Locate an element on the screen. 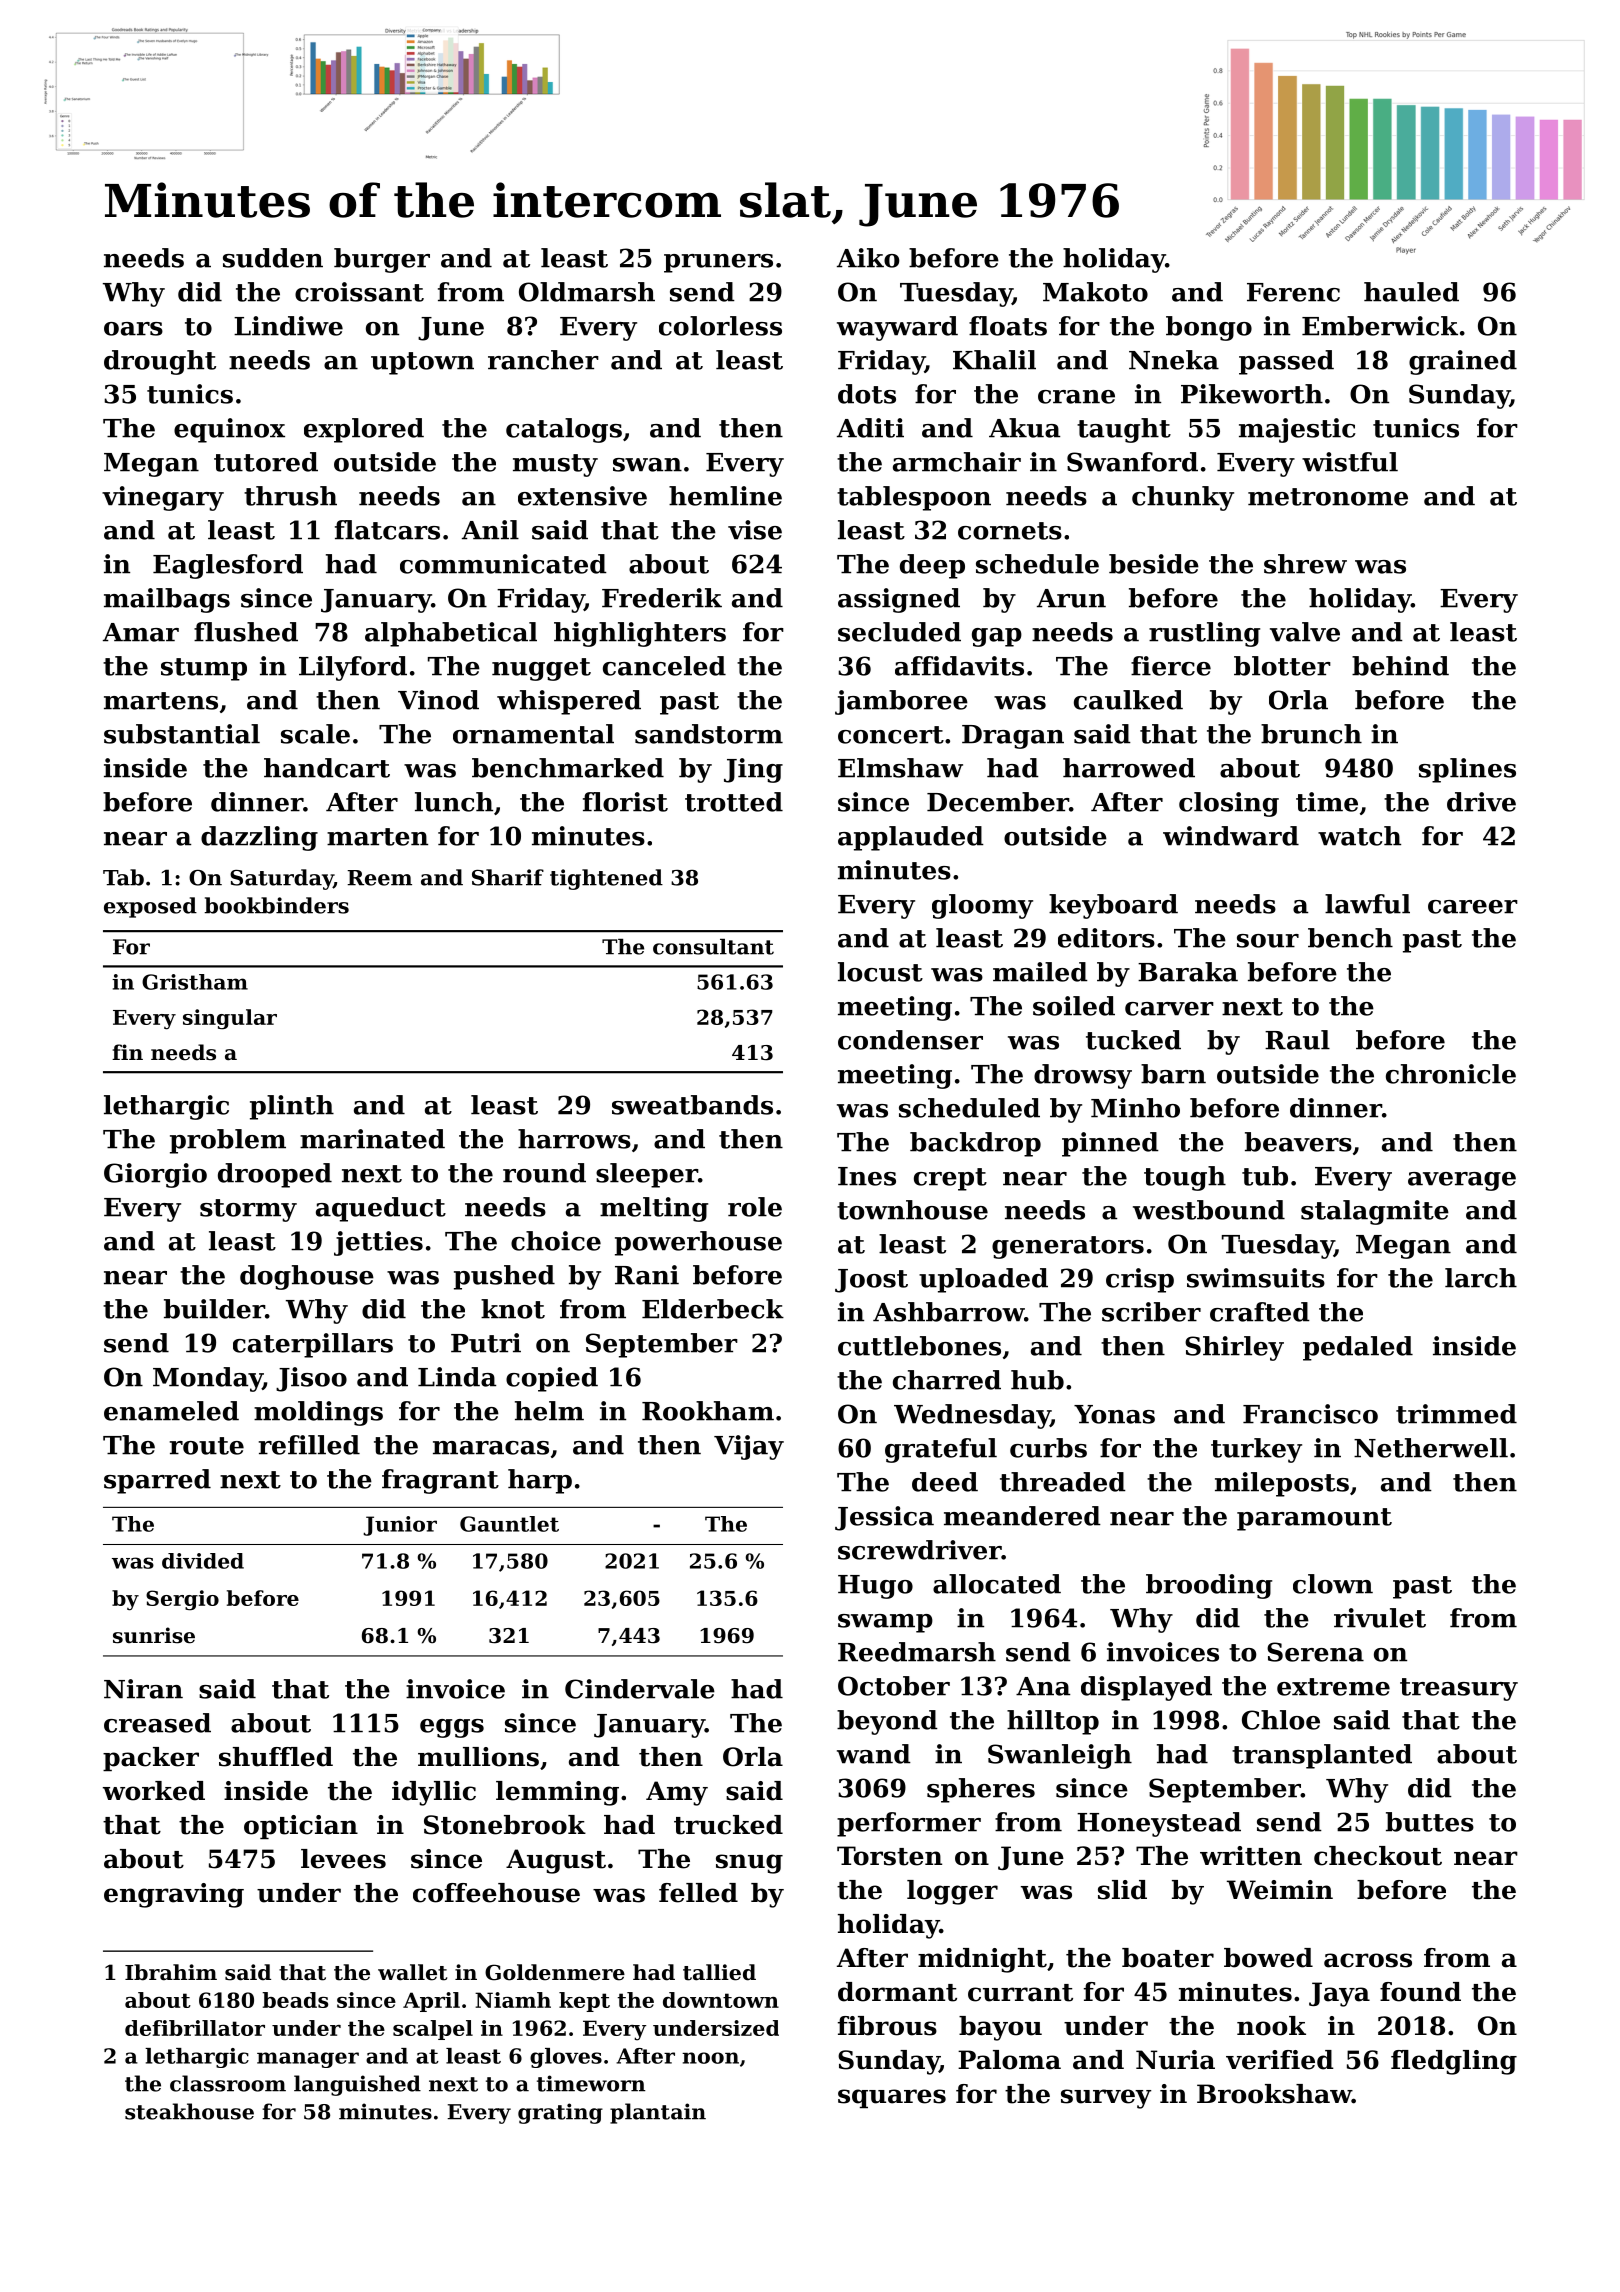 The image size is (1620, 2292). uptown is located at coordinates (422, 363).
